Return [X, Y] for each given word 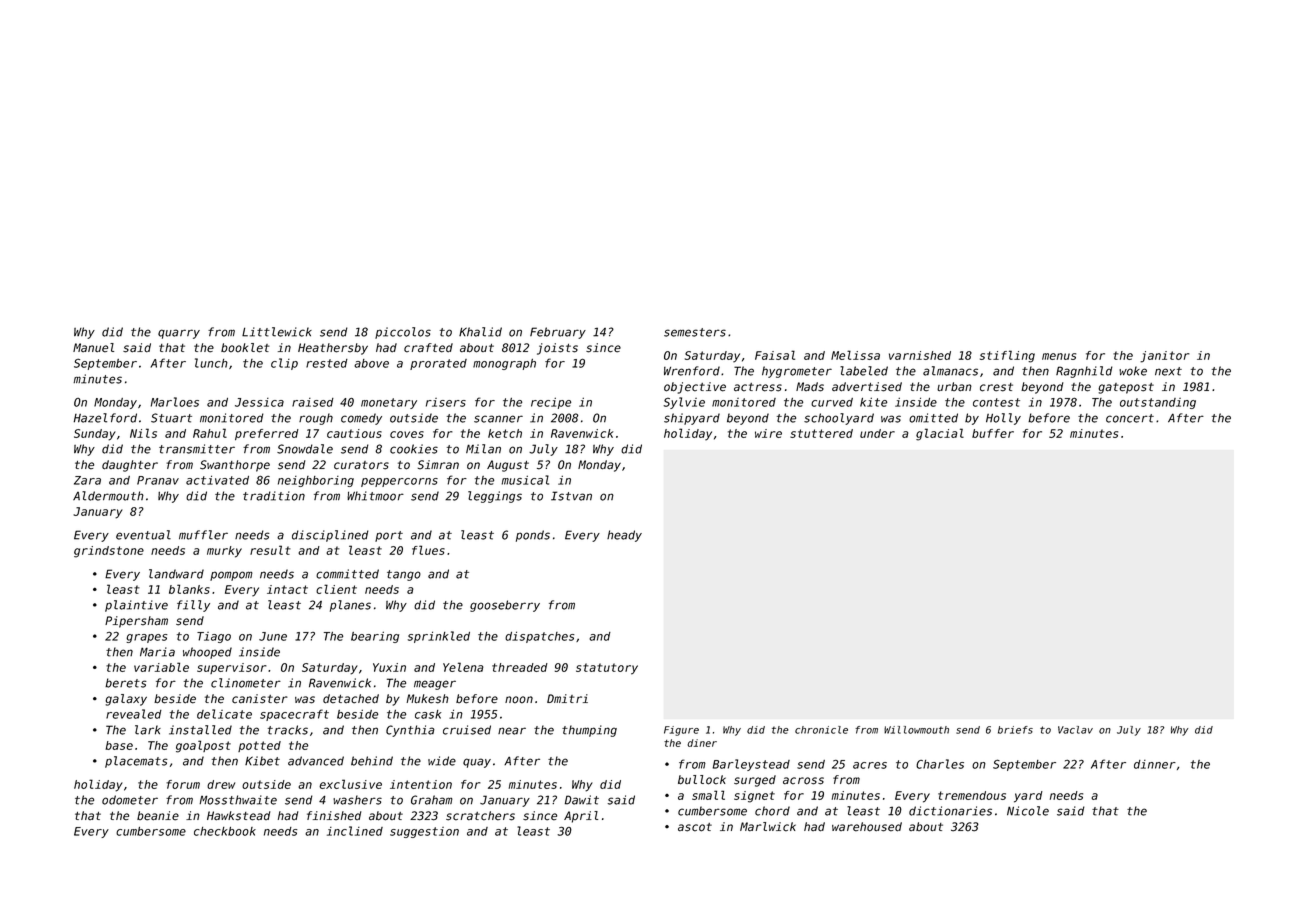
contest [996, 402]
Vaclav [1075, 730]
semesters [695, 332]
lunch [211, 363]
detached [351, 699]
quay [477, 763]
